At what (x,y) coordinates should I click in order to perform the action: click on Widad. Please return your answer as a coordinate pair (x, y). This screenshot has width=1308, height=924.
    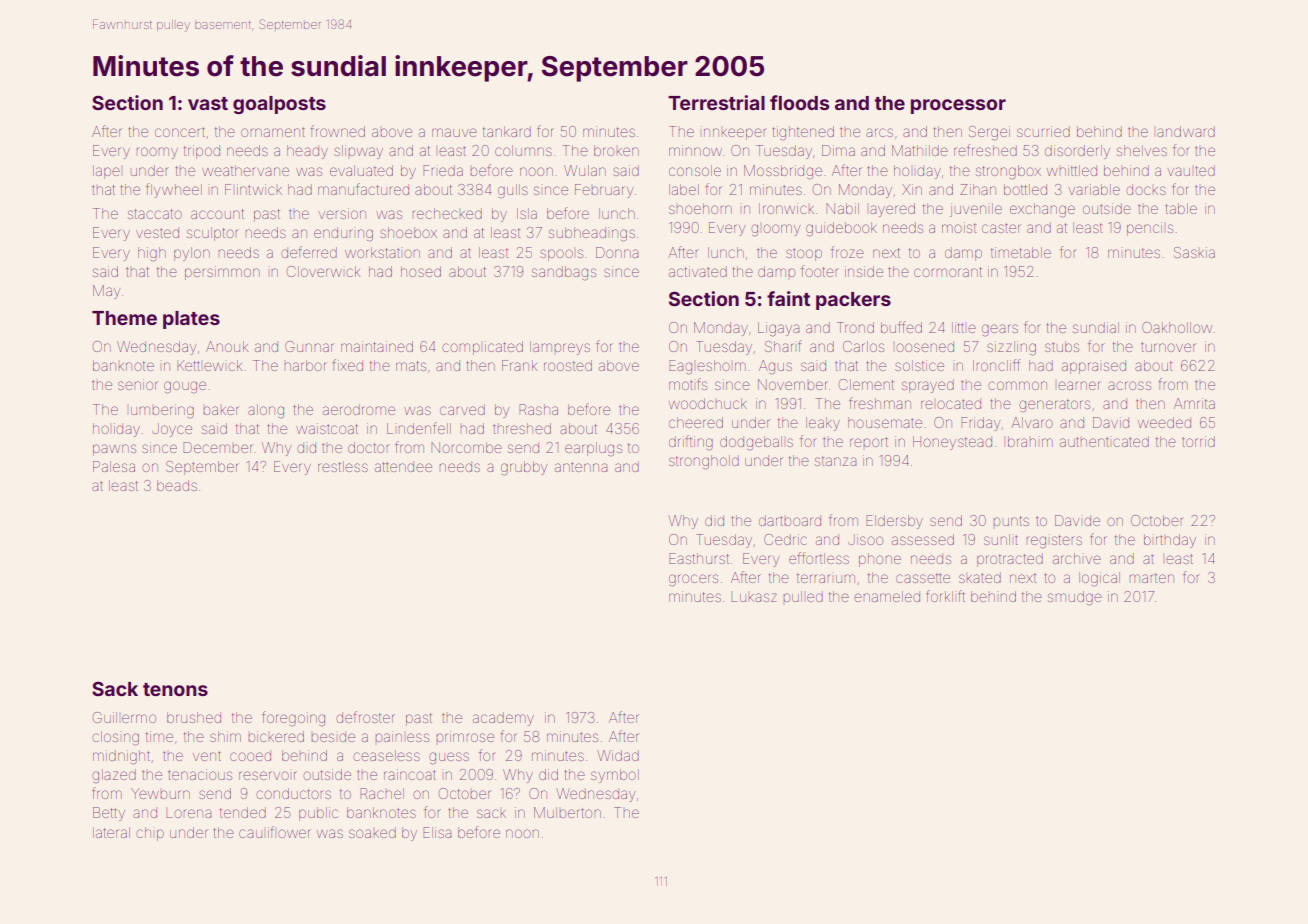
    Looking at the image, I should click on (618, 755).
